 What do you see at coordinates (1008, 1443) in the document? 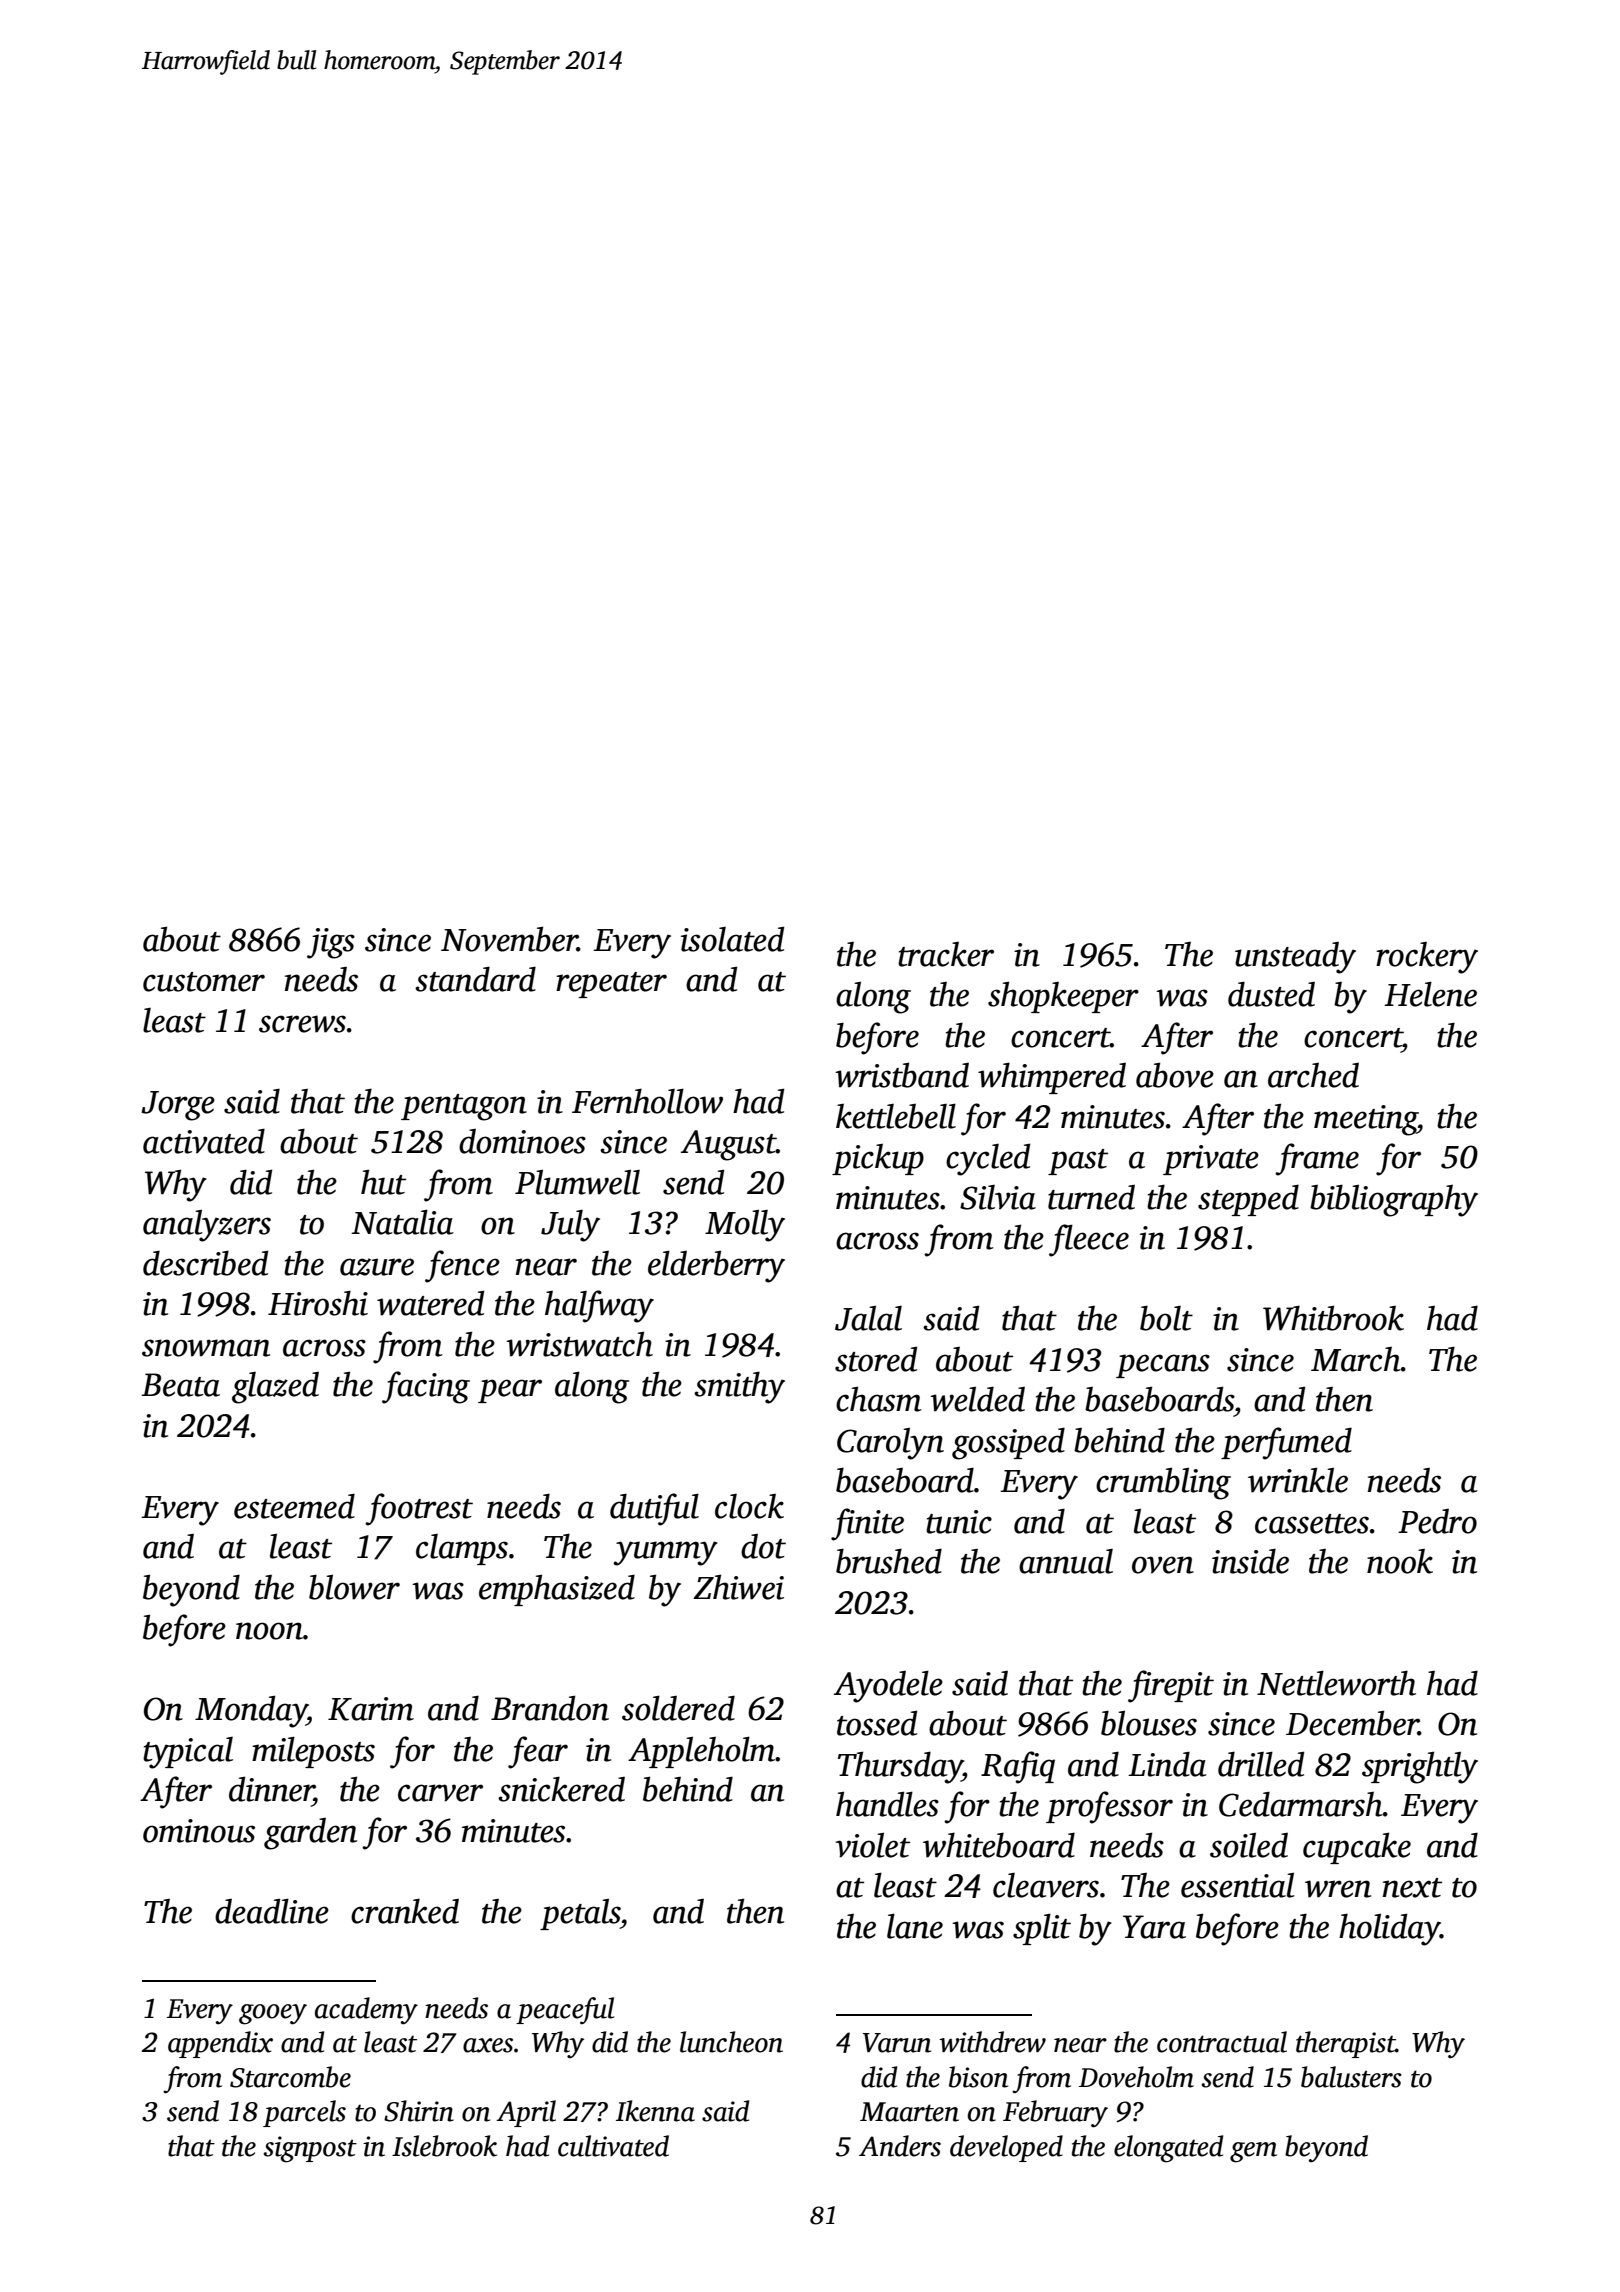
I see `gossiped` at bounding box center [1008, 1443].
